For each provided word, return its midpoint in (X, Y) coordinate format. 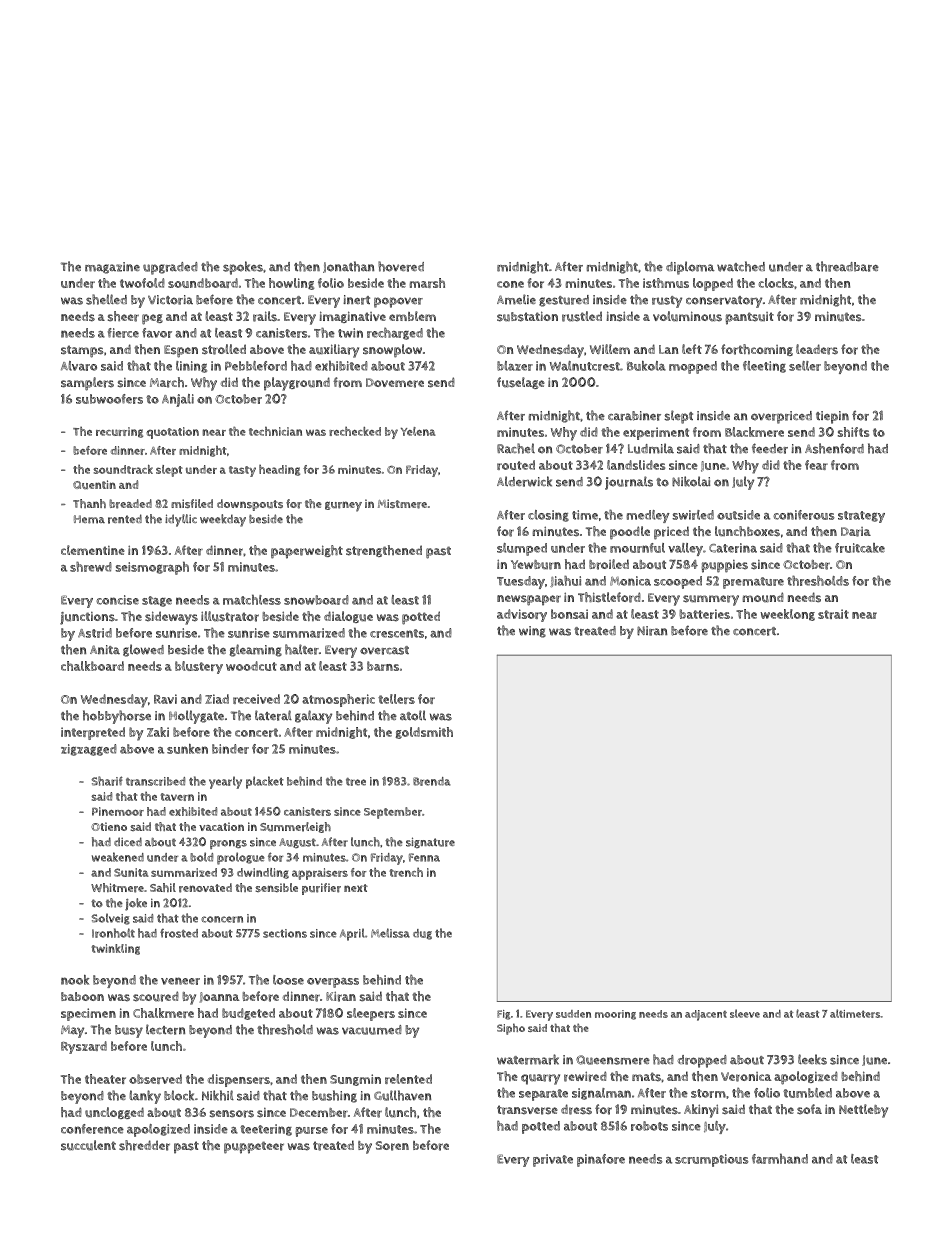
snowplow (392, 351)
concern (222, 919)
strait (833, 614)
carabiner (634, 416)
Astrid (95, 633)
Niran (652, 631)
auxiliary (334, 351)
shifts (853, 432)
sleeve (745, 1013)
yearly (225, 782)
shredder (144, 1145)
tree (356, 782)
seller (805, 366)
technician (275, 431)
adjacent (706, 1015)
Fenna (424, 857)
